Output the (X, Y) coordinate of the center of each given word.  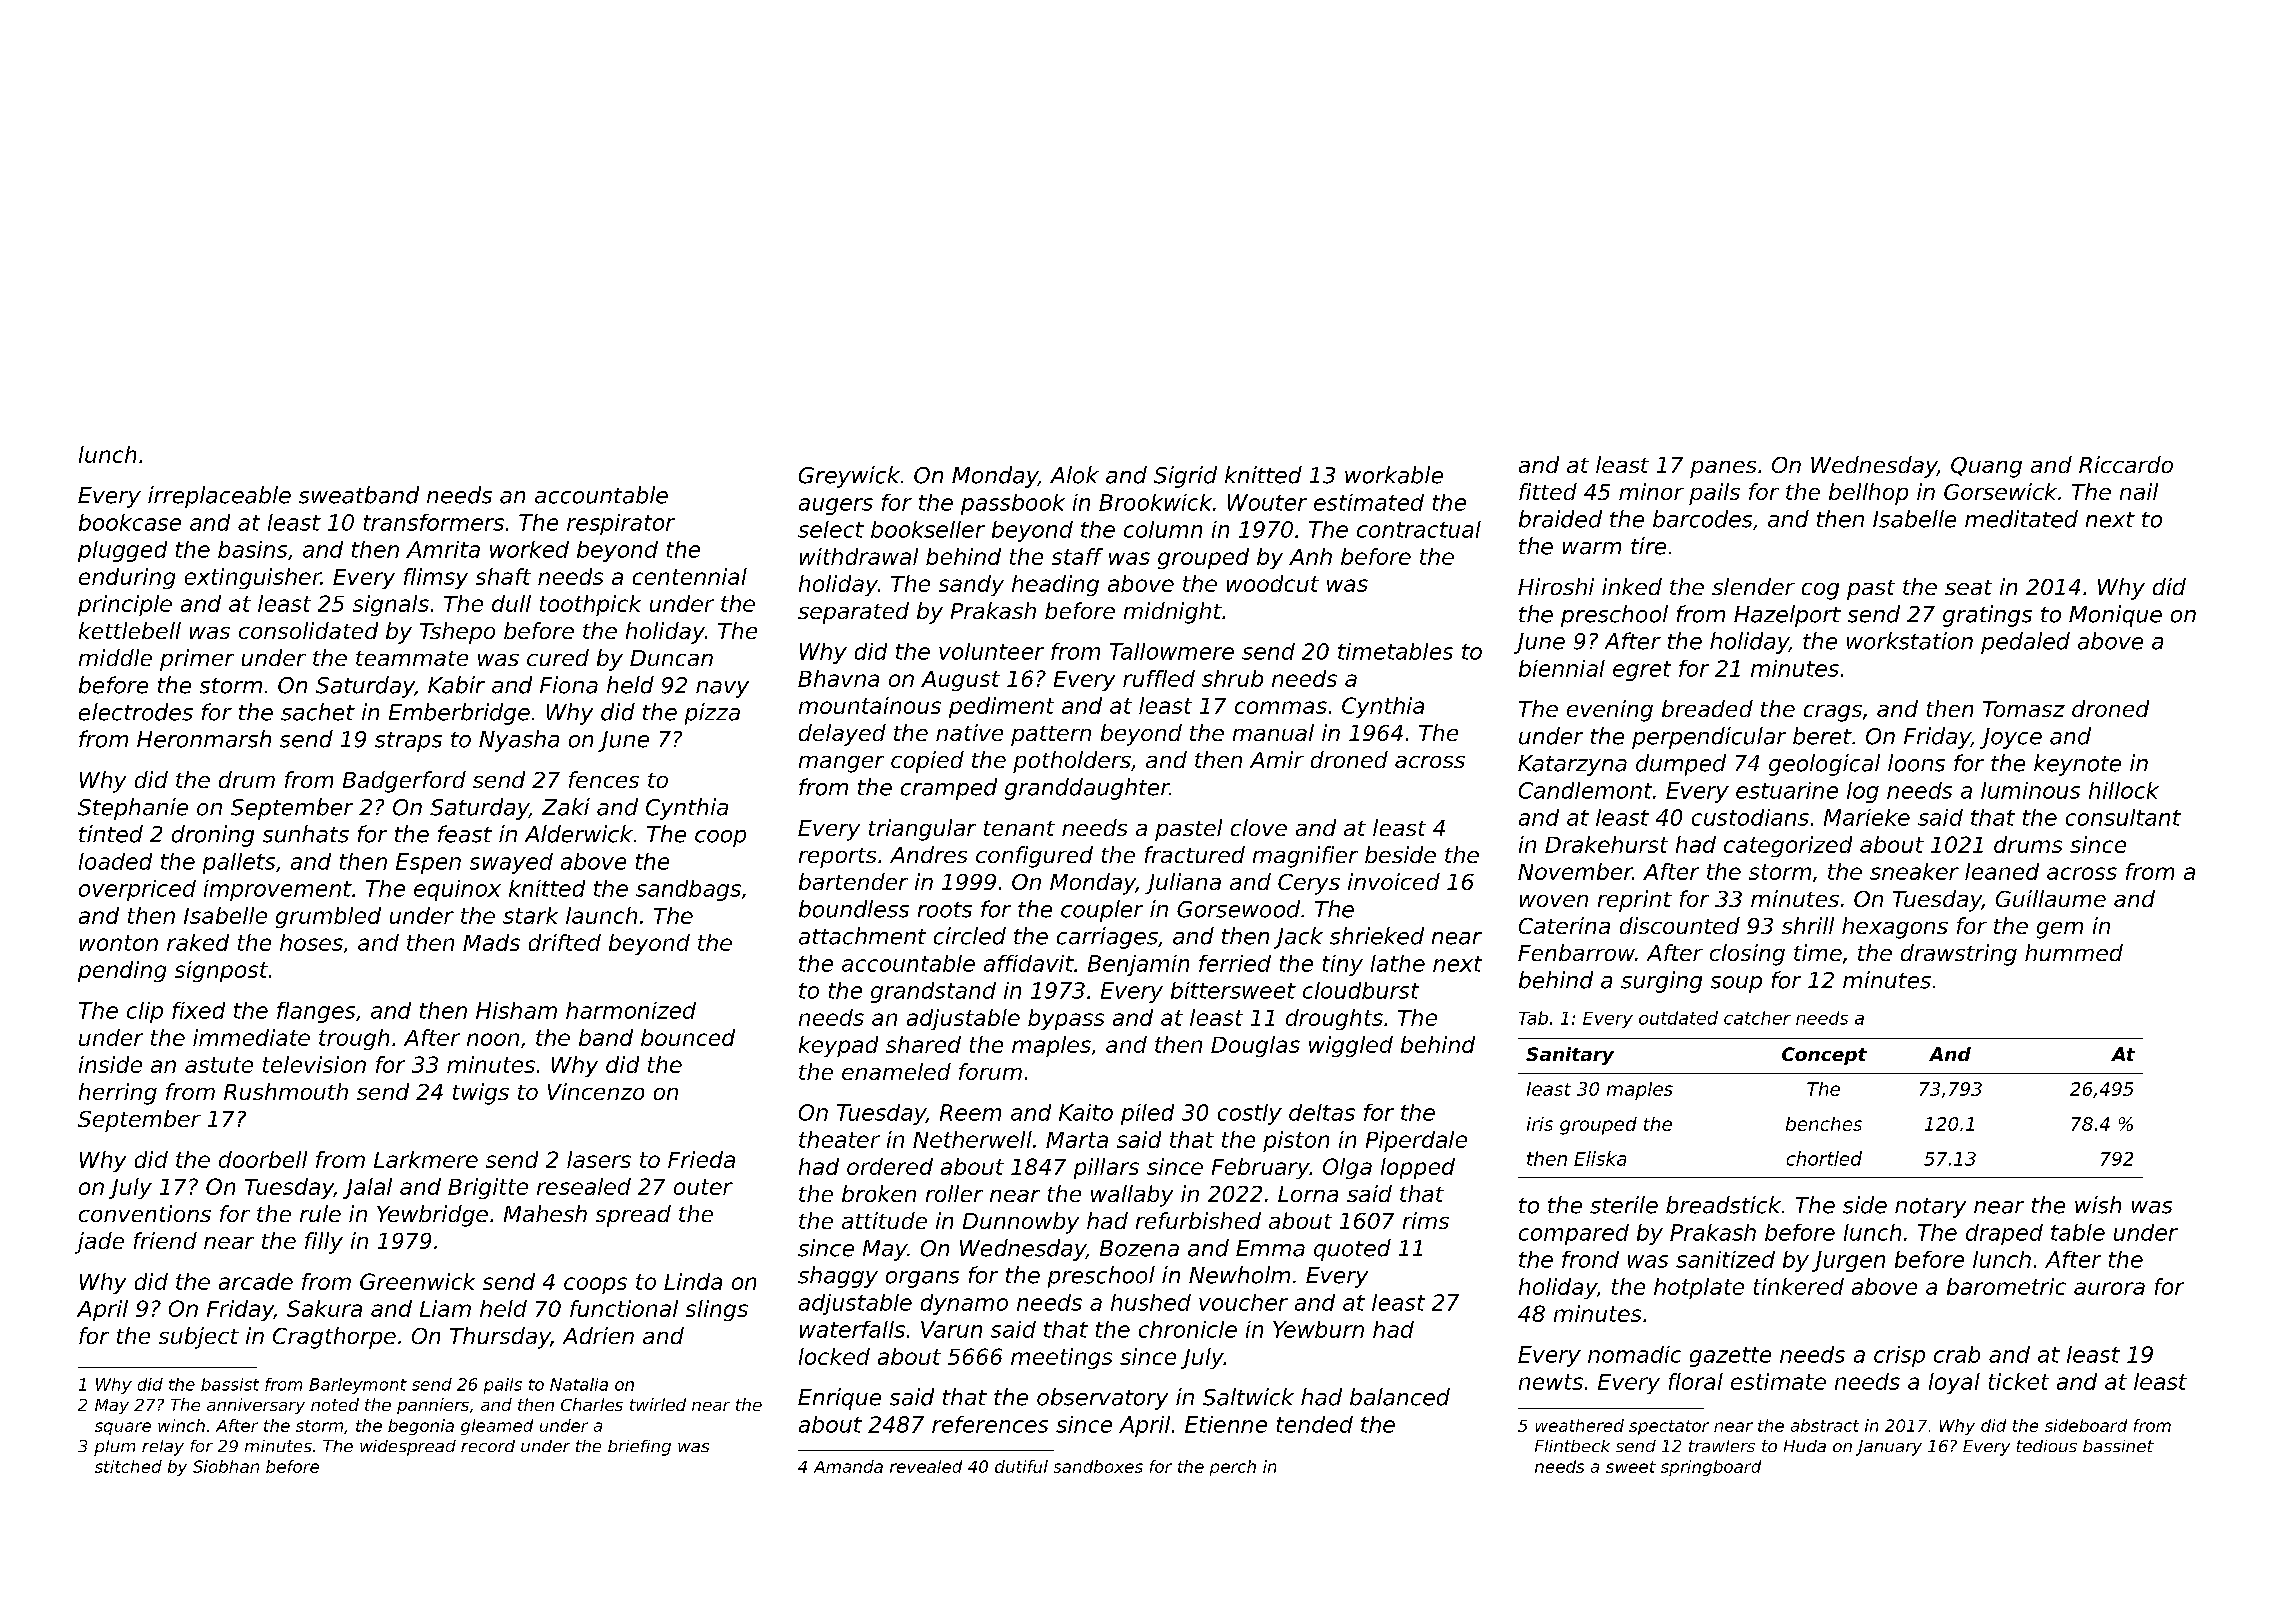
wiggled (1351, 1046)
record (488, 1446)
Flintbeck (1572, 1446)
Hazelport (1787, 616)
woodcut (1273, 583)
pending (122, 971)
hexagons (1895, 928)
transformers (434, 522)
